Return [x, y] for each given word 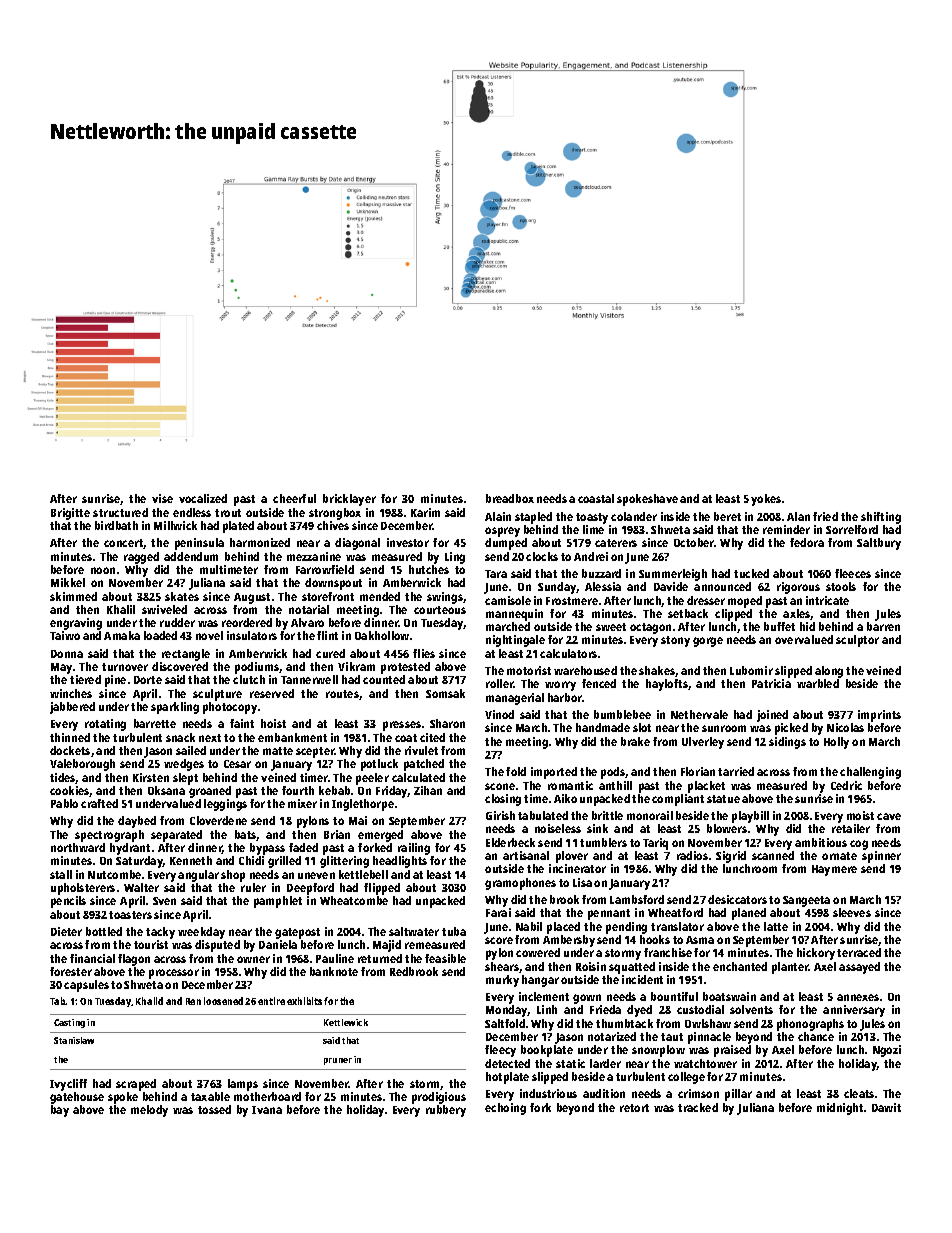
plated [238, 527]
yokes [766, 500]
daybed [137, 822]
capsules [86, 986]
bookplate [547, 1051]
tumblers [603, 842]
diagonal [357, 544]
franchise [668, 952]
